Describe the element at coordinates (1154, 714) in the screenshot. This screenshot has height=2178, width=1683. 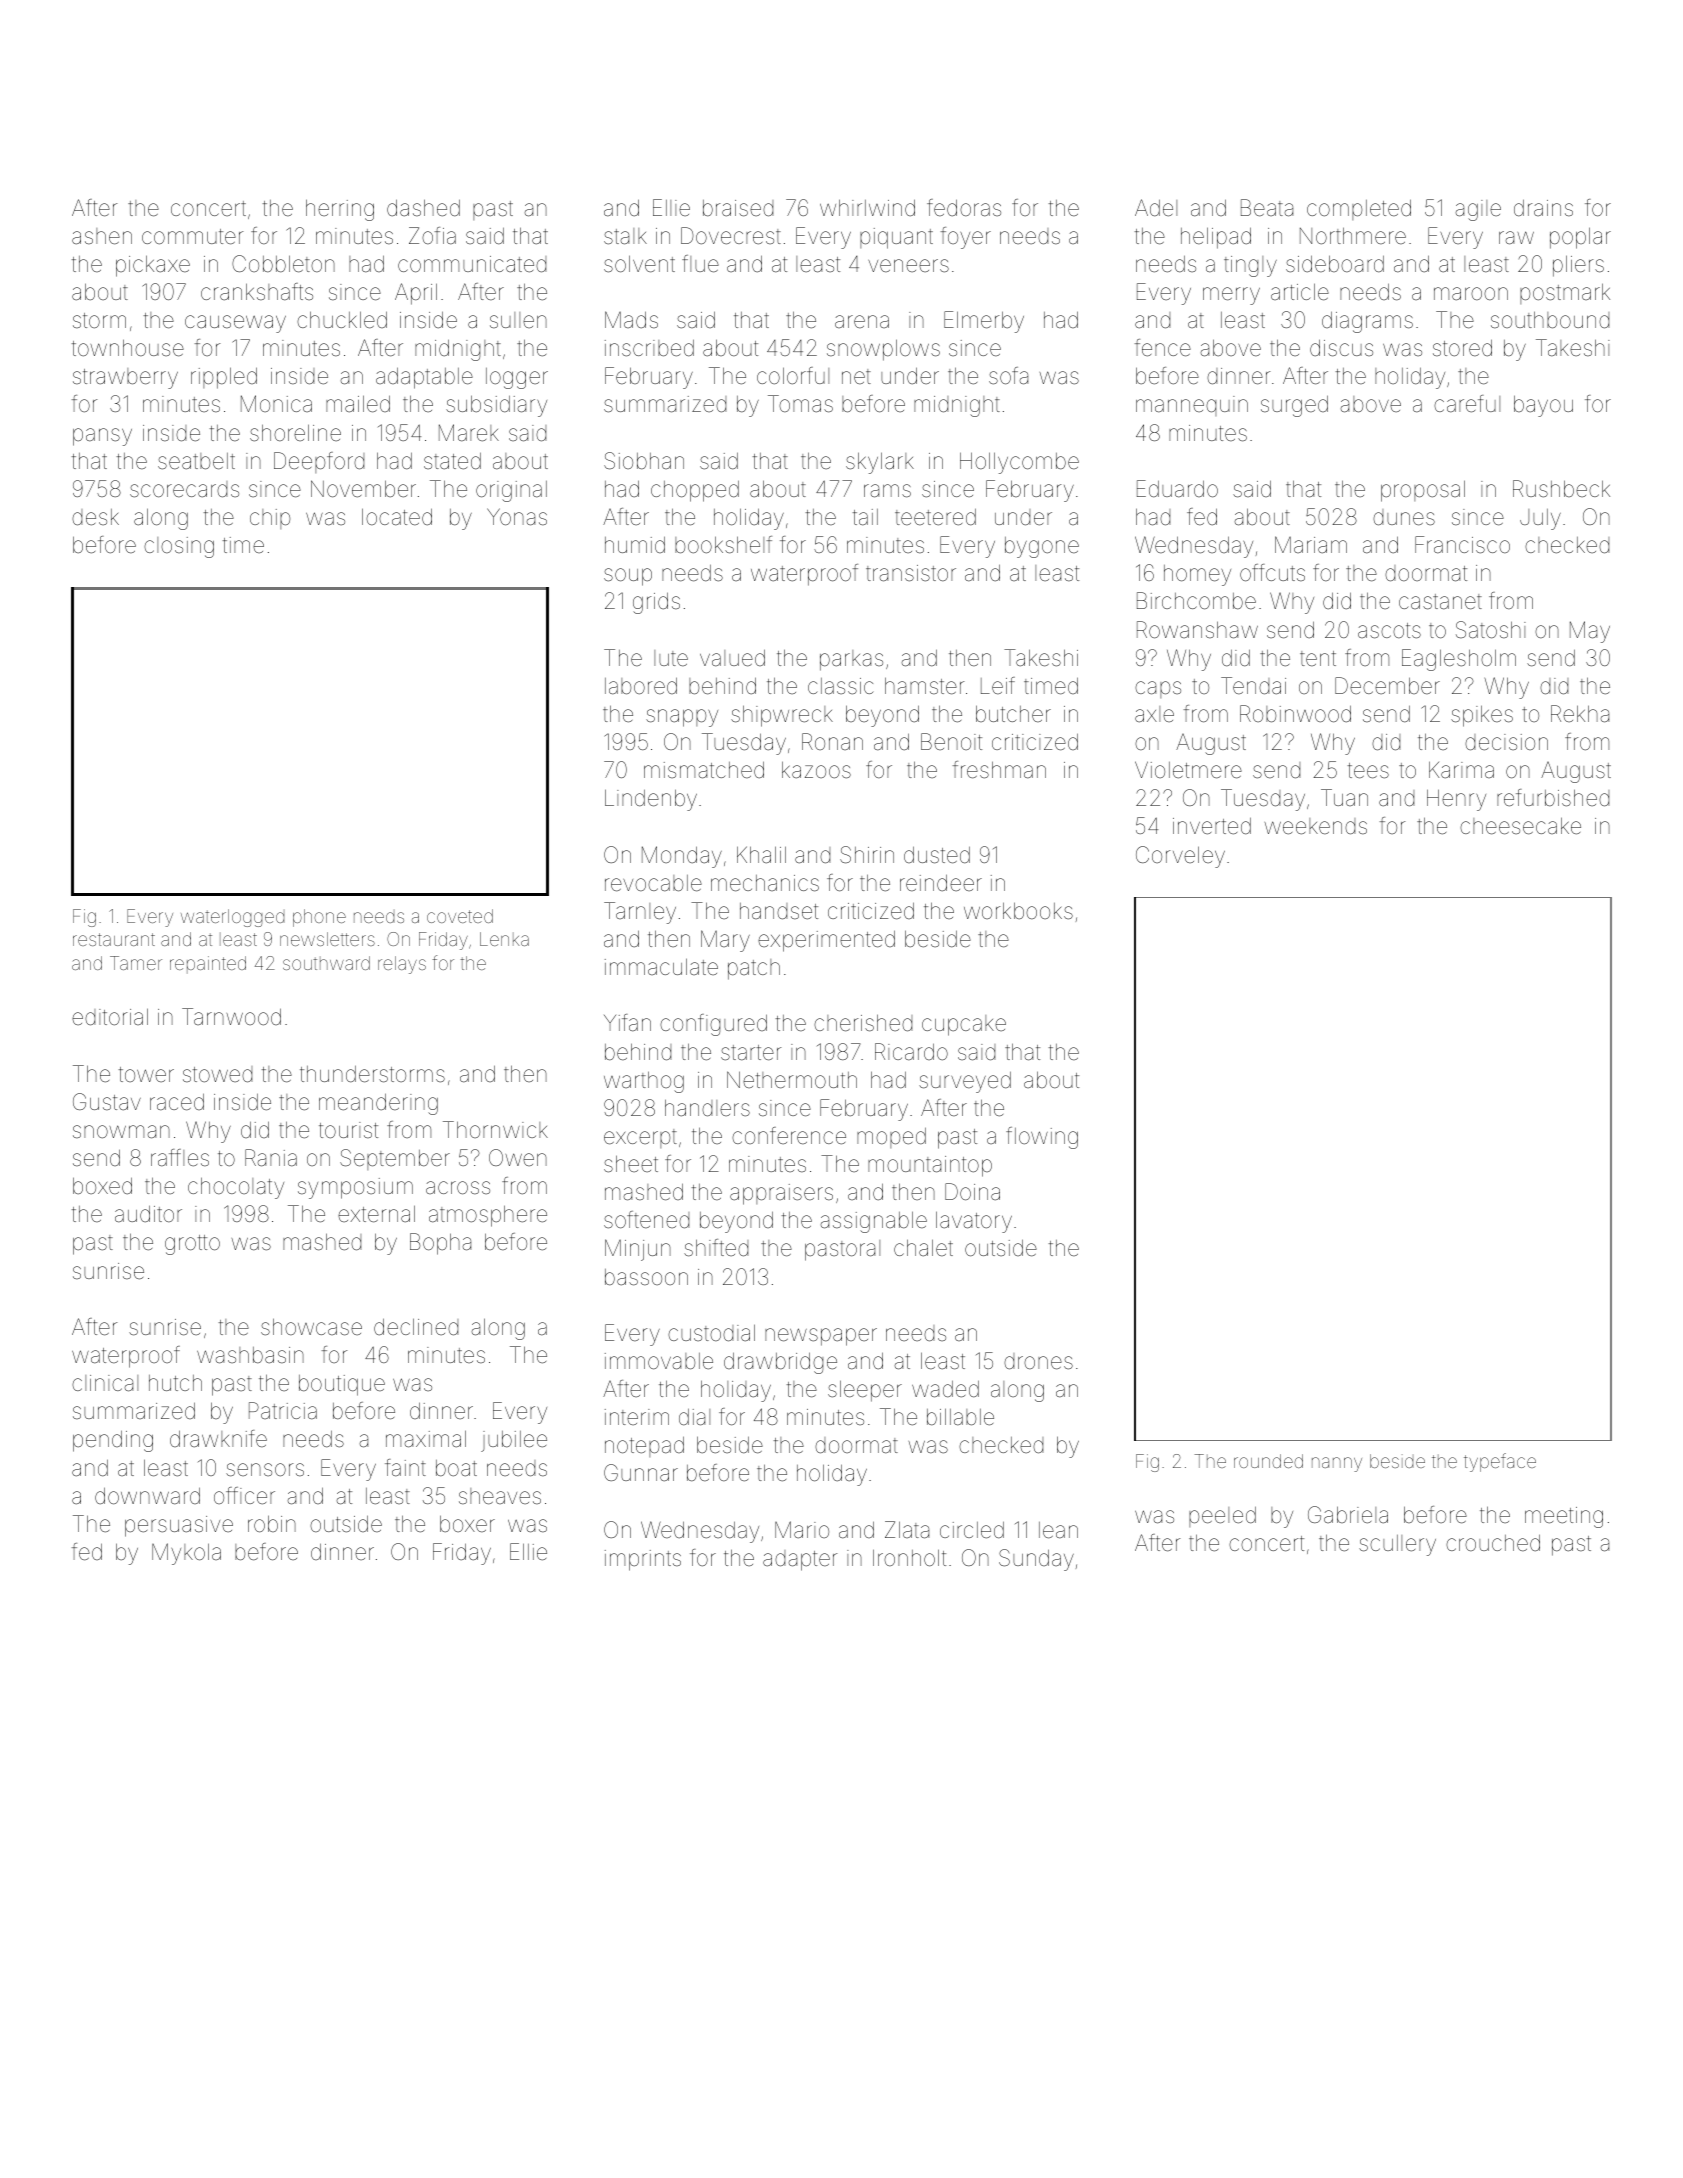
I see `axle` at that location.
